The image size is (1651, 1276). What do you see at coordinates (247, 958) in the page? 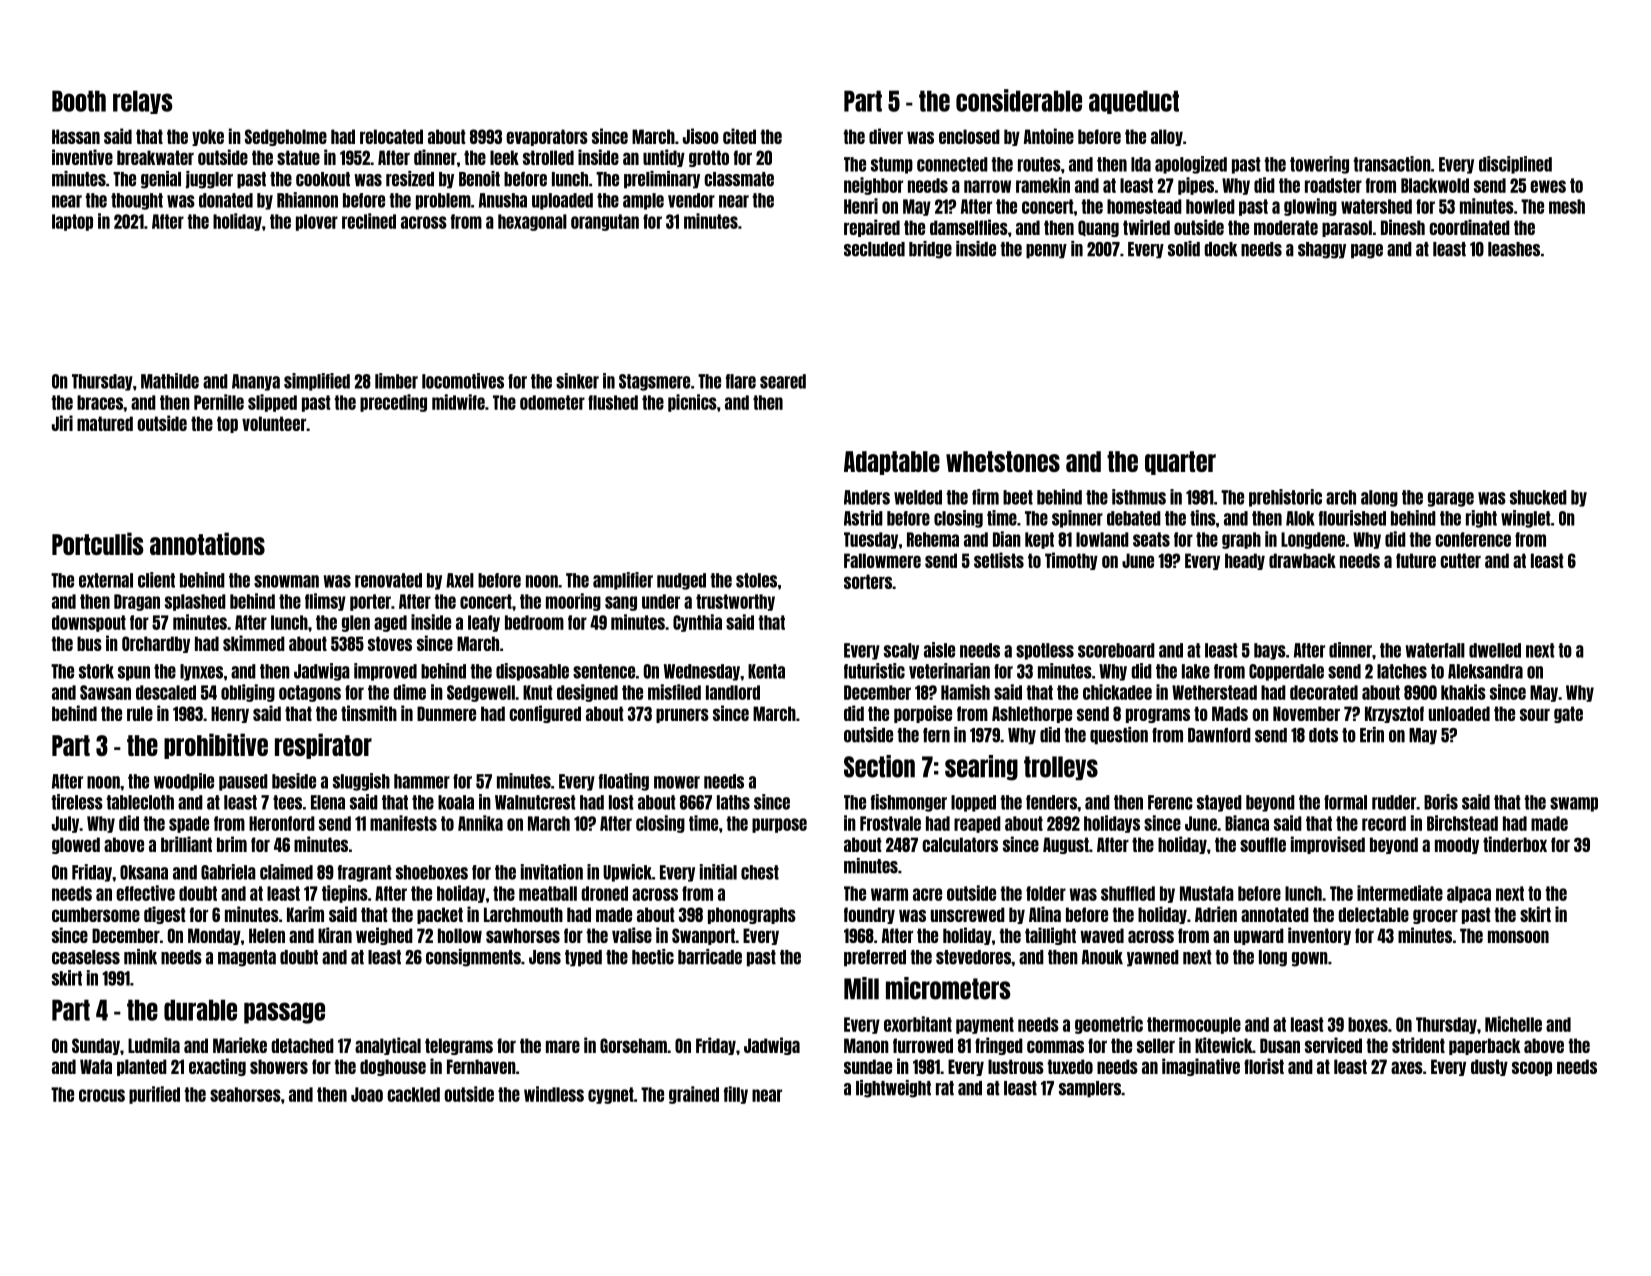
I see `magenta` at bounding box center [247, 958].
